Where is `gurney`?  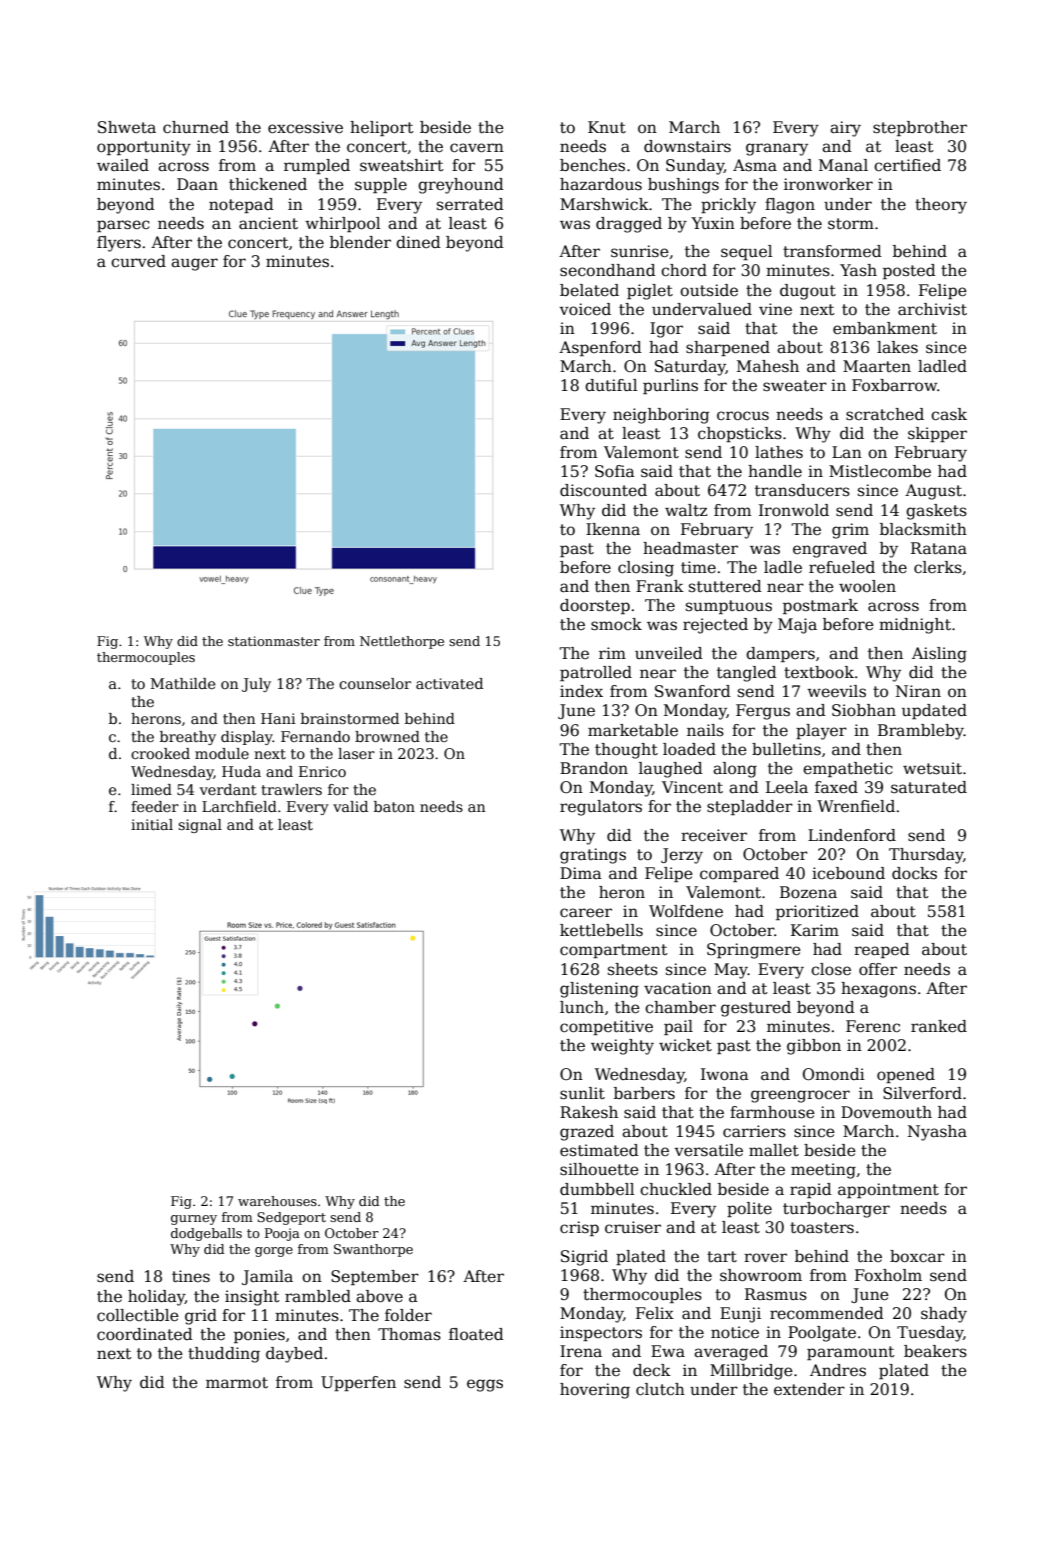 gurney is located at coordinates (194, 1220).
